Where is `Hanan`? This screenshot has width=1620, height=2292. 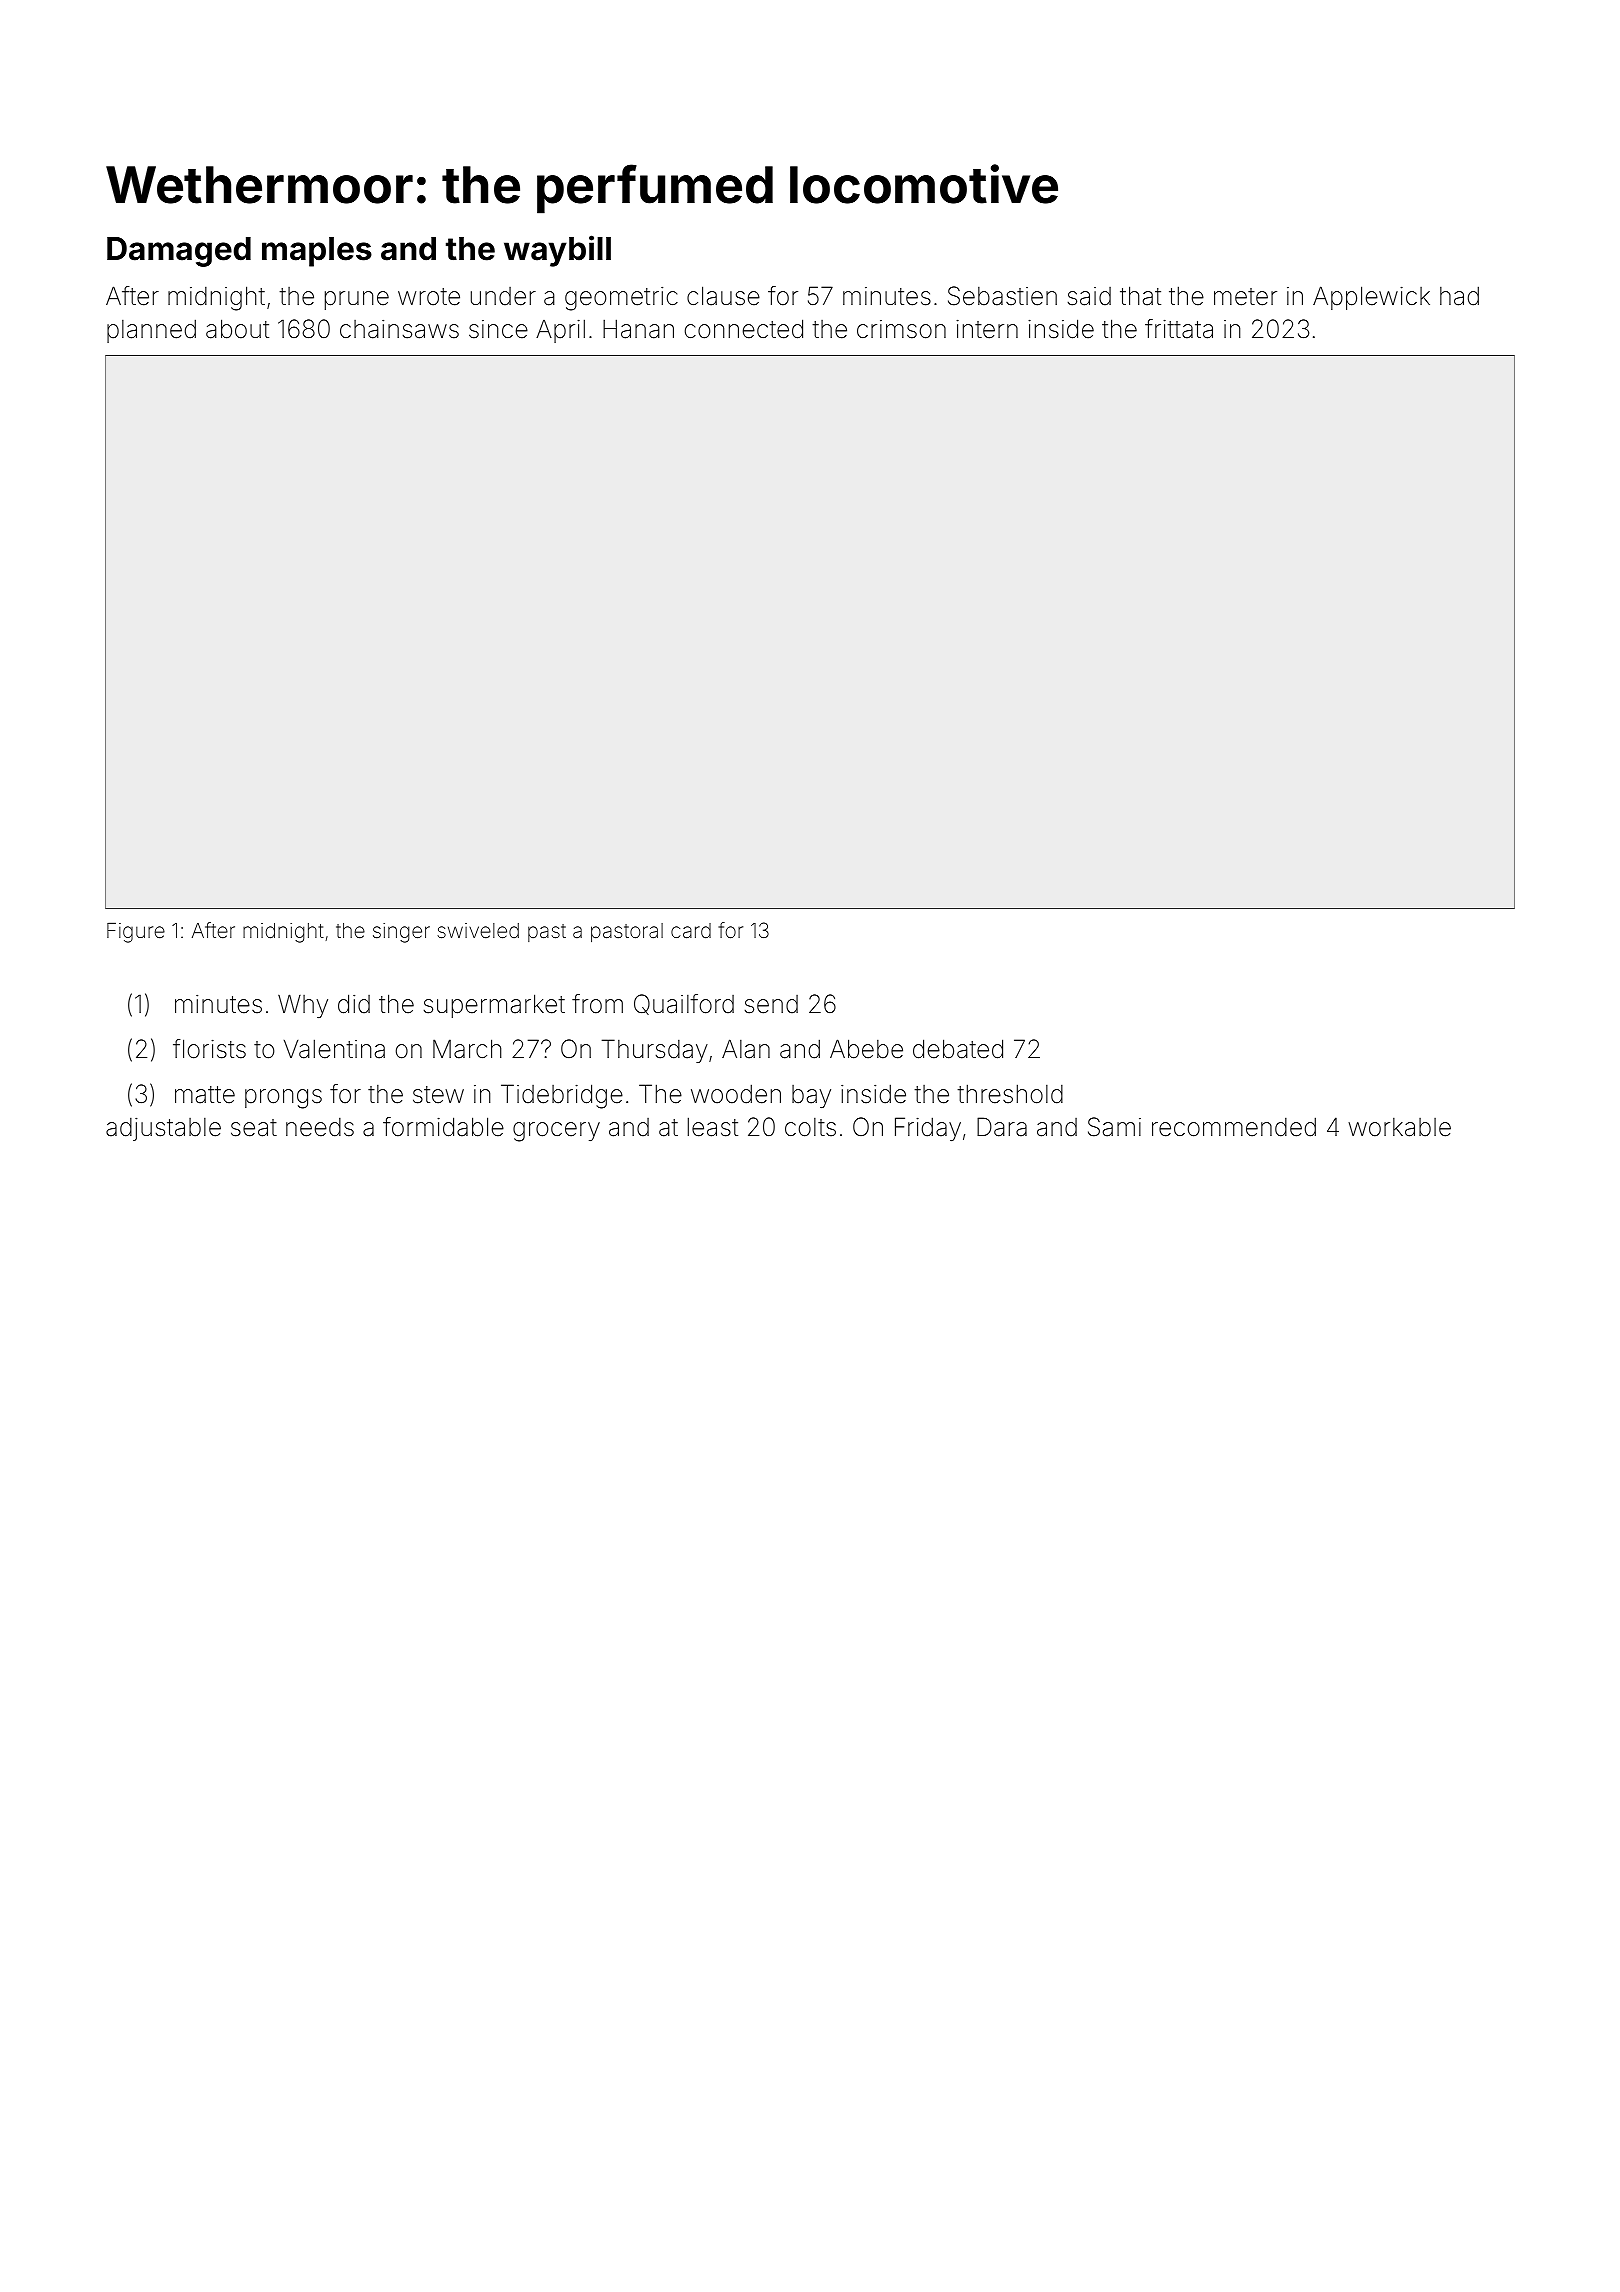 Hanan is located at coordinates (638, 329).
